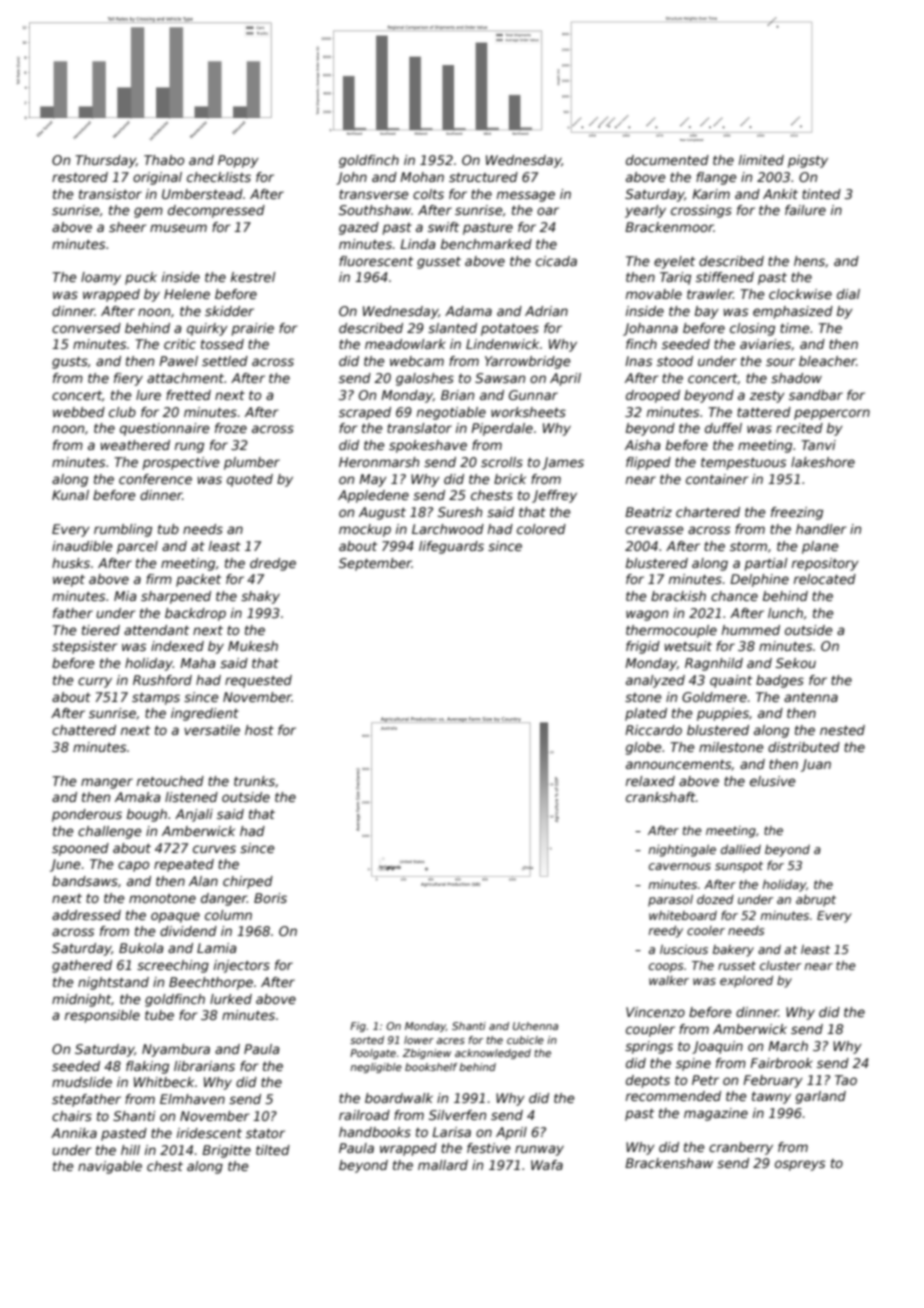 The height and width of the screenshot is (1308, 924). What do you see at coordinates (209, 1133) in the screenshot?
I see `iridescent` at bounding box center [209, 1133].
